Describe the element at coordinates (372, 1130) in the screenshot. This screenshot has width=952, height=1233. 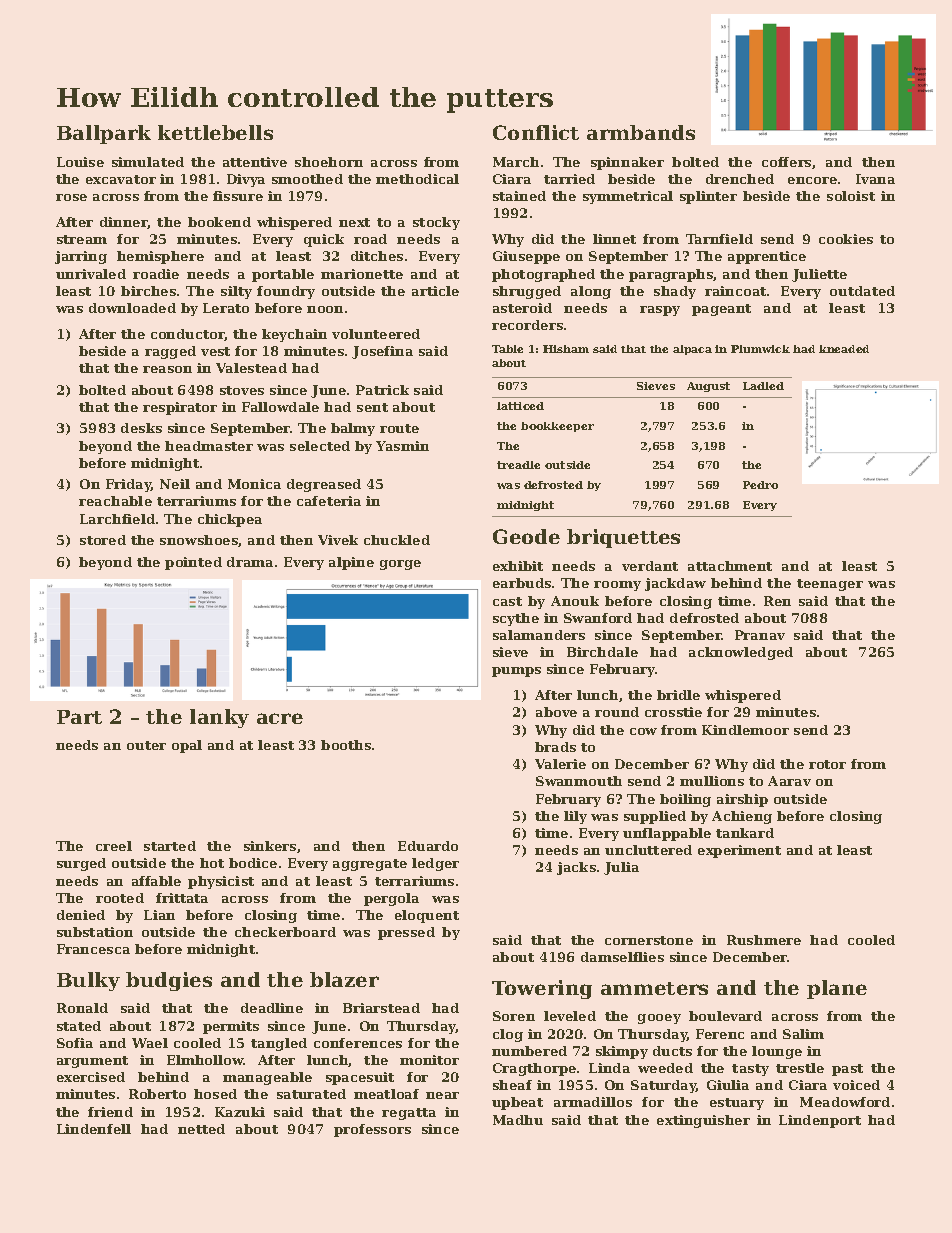
I see `professors` at that location.
